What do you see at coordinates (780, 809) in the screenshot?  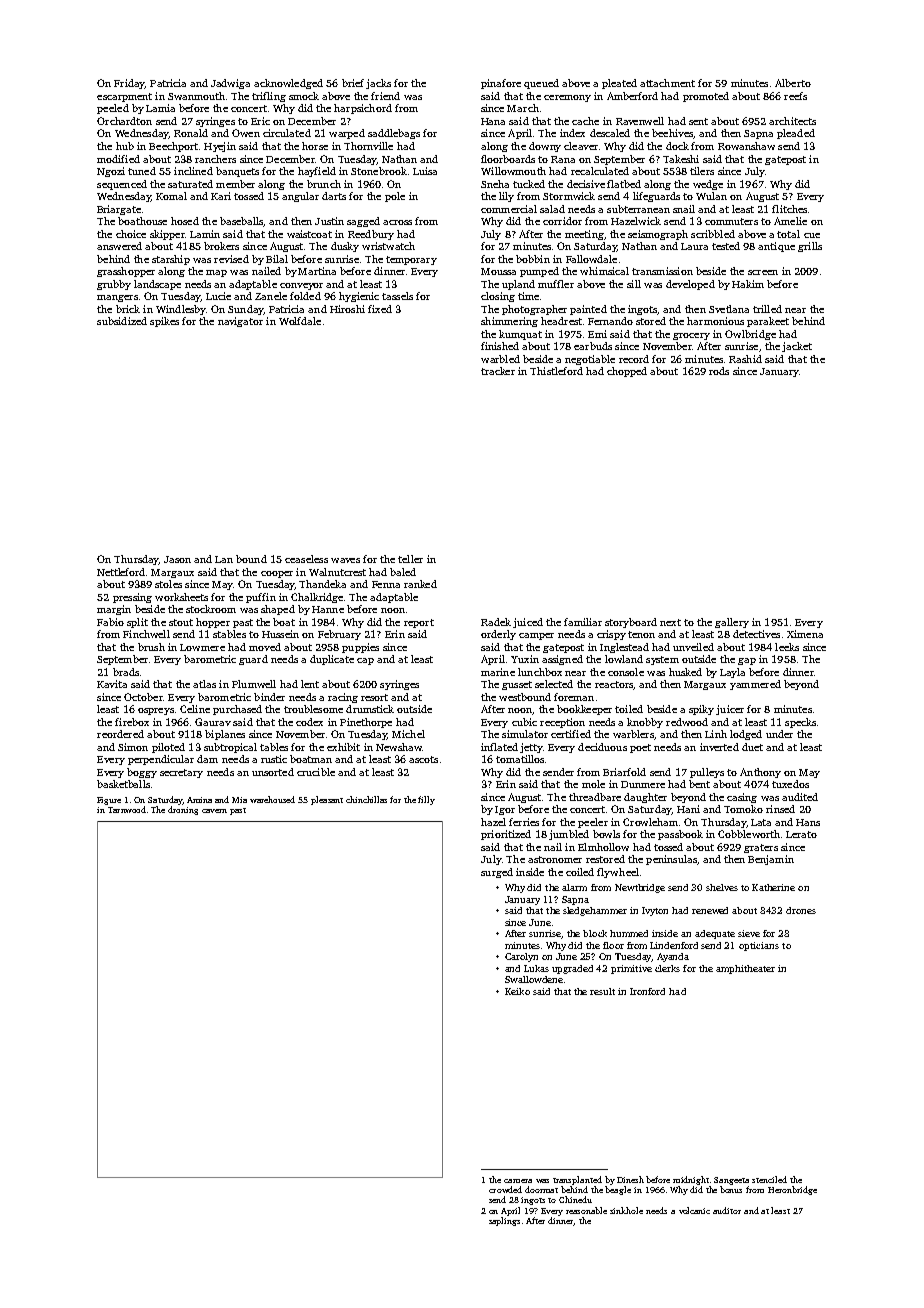 I see `rinsed` at bounding box center [780, 809].
